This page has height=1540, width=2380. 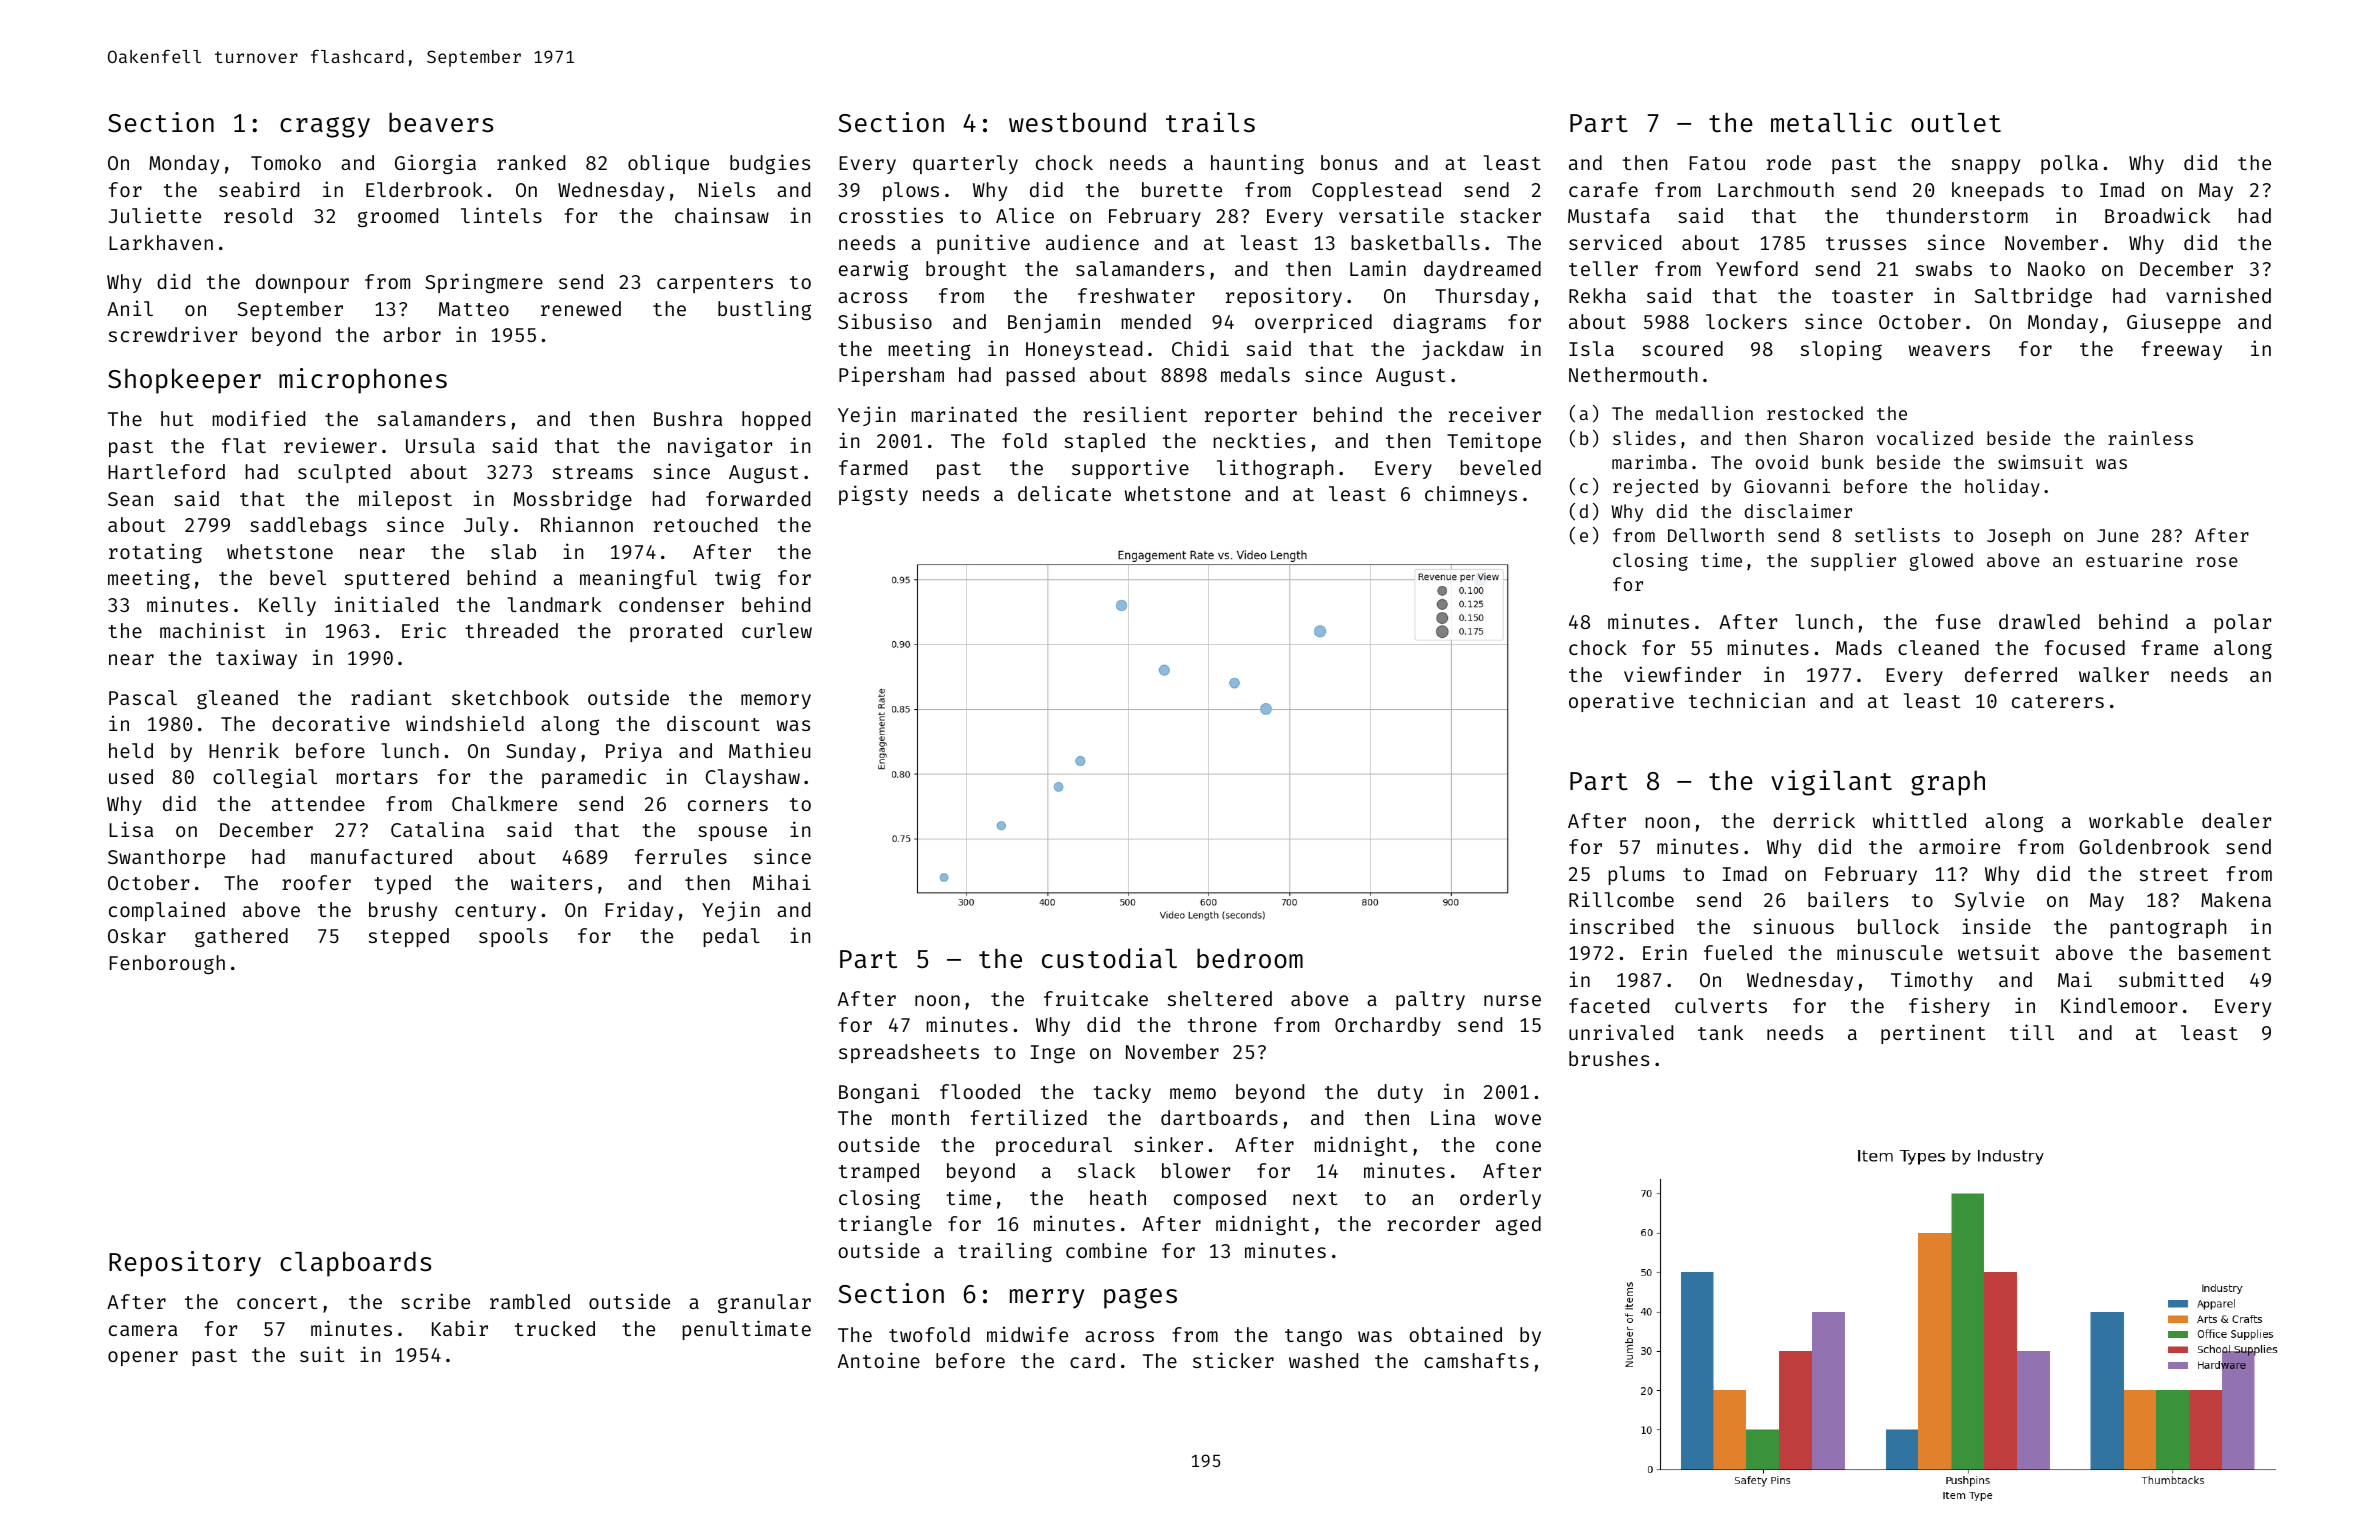 What do you see at coordinates (1455, 1334) in the page?
I see `obtained` at bounding box center [1455, 1334].
